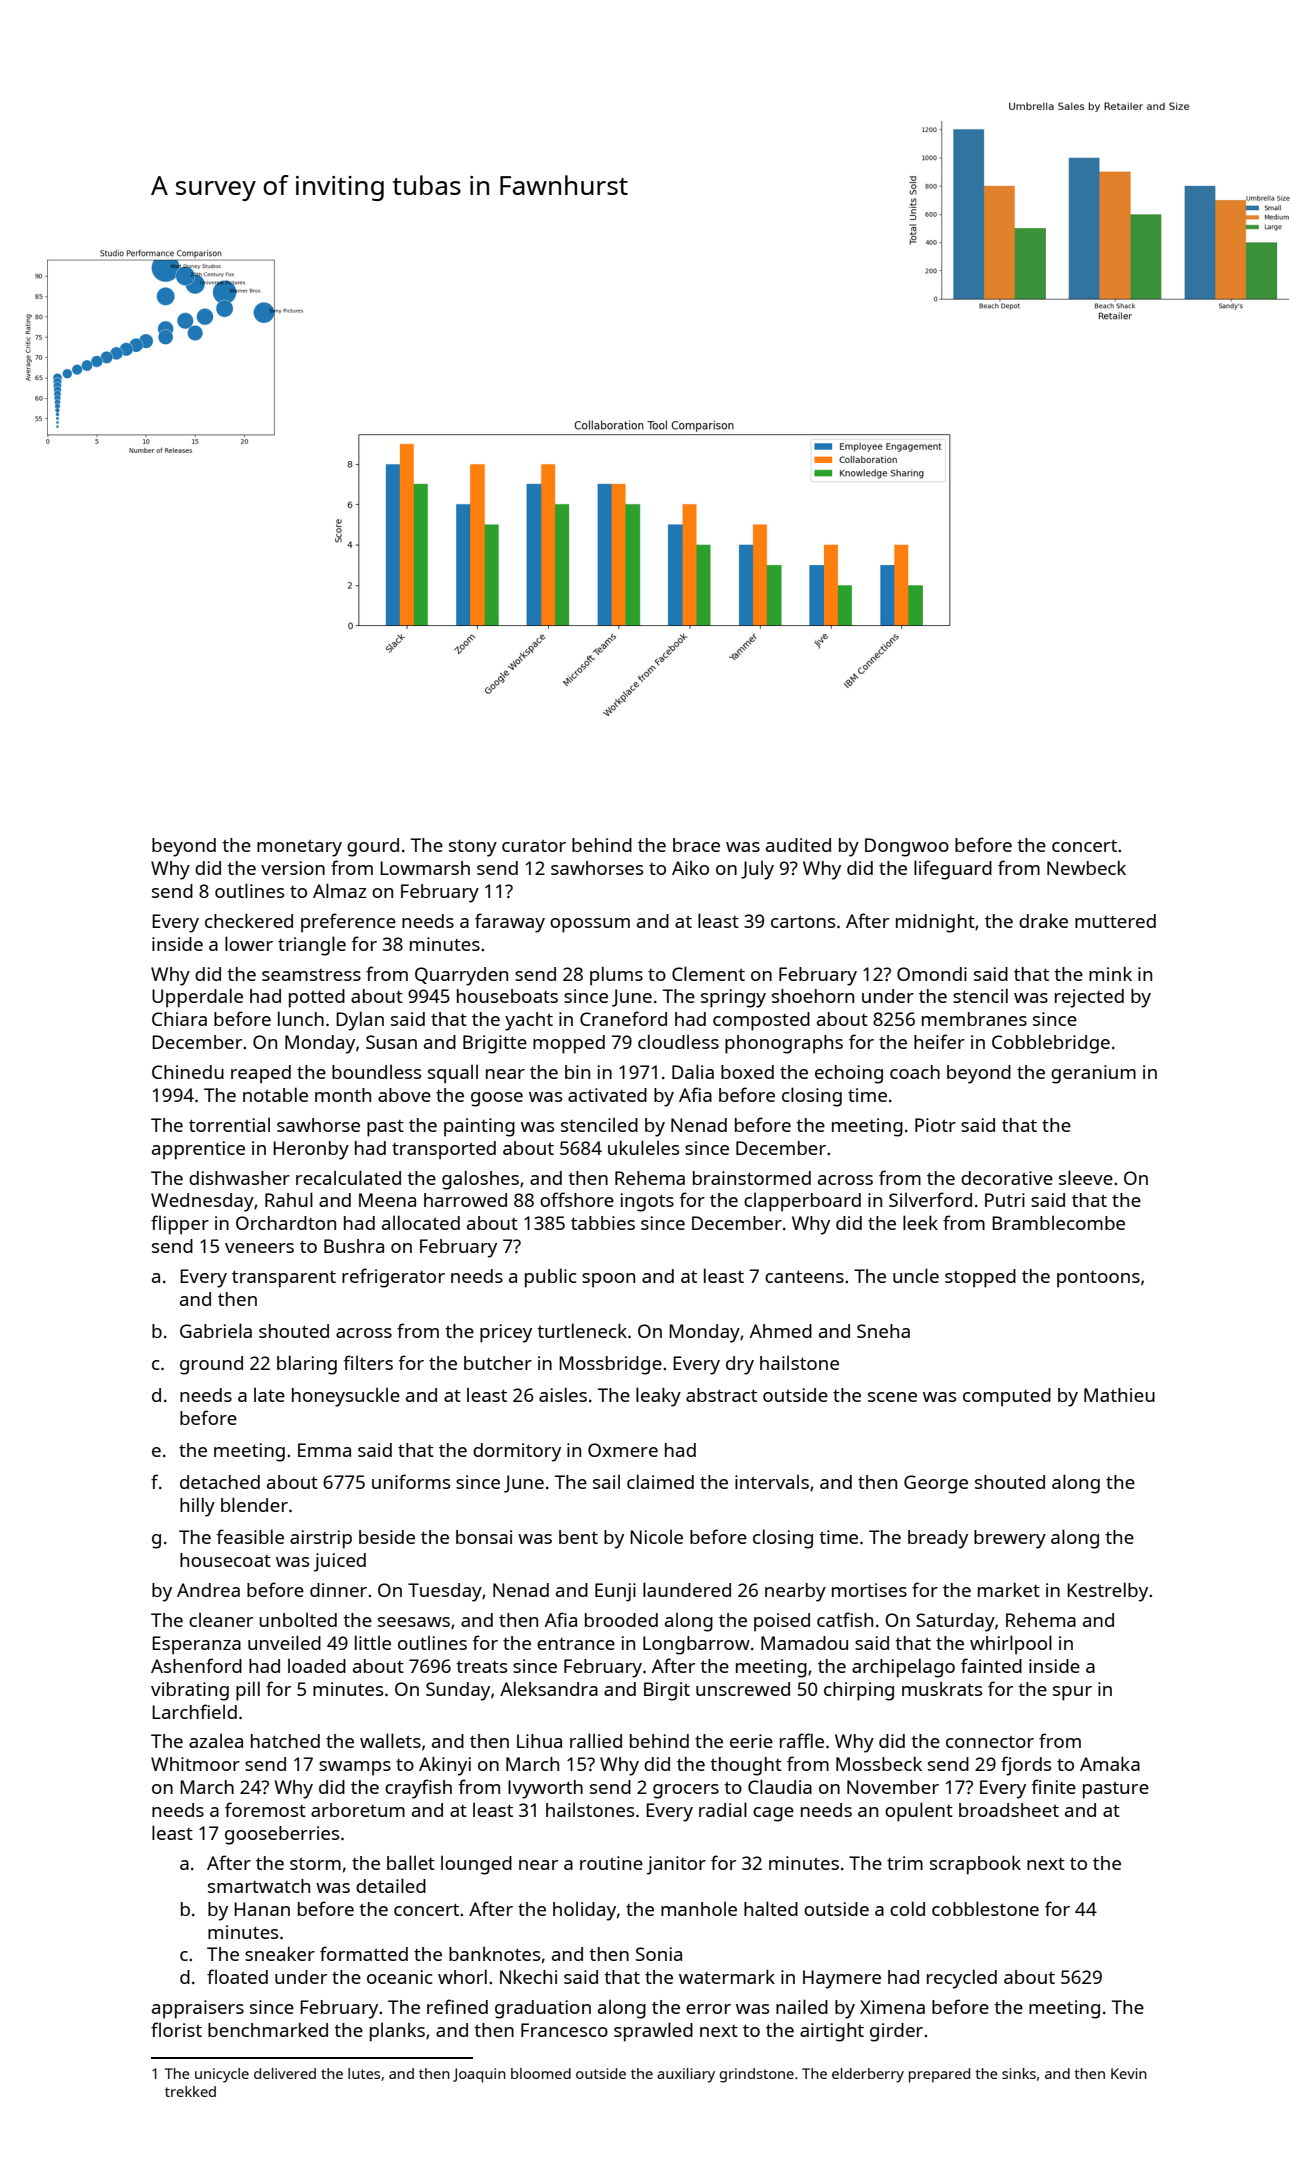  I want to click on detailed, so click(391, 1885).
